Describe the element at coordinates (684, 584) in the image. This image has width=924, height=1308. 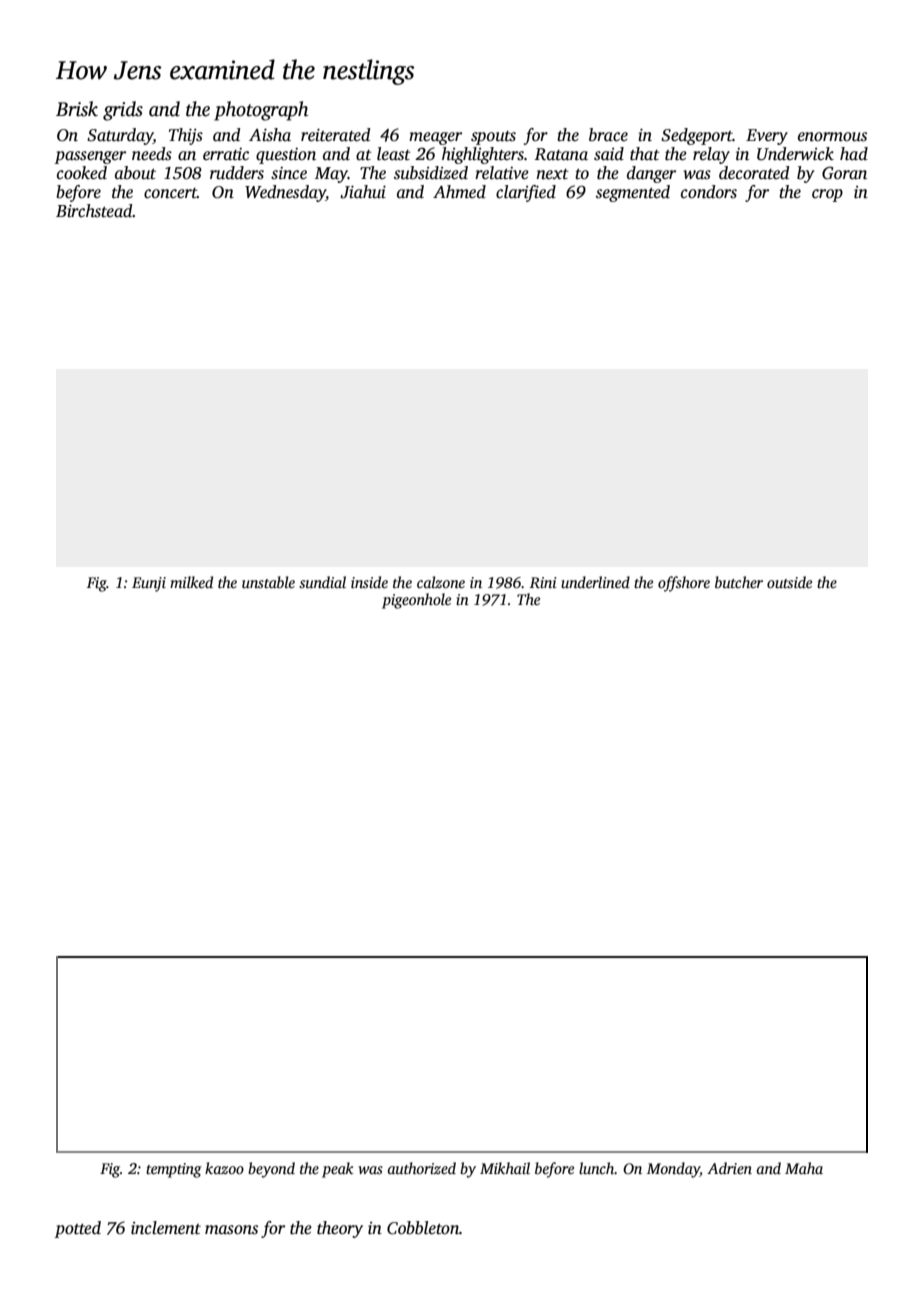
I see `offshore` at that location.
